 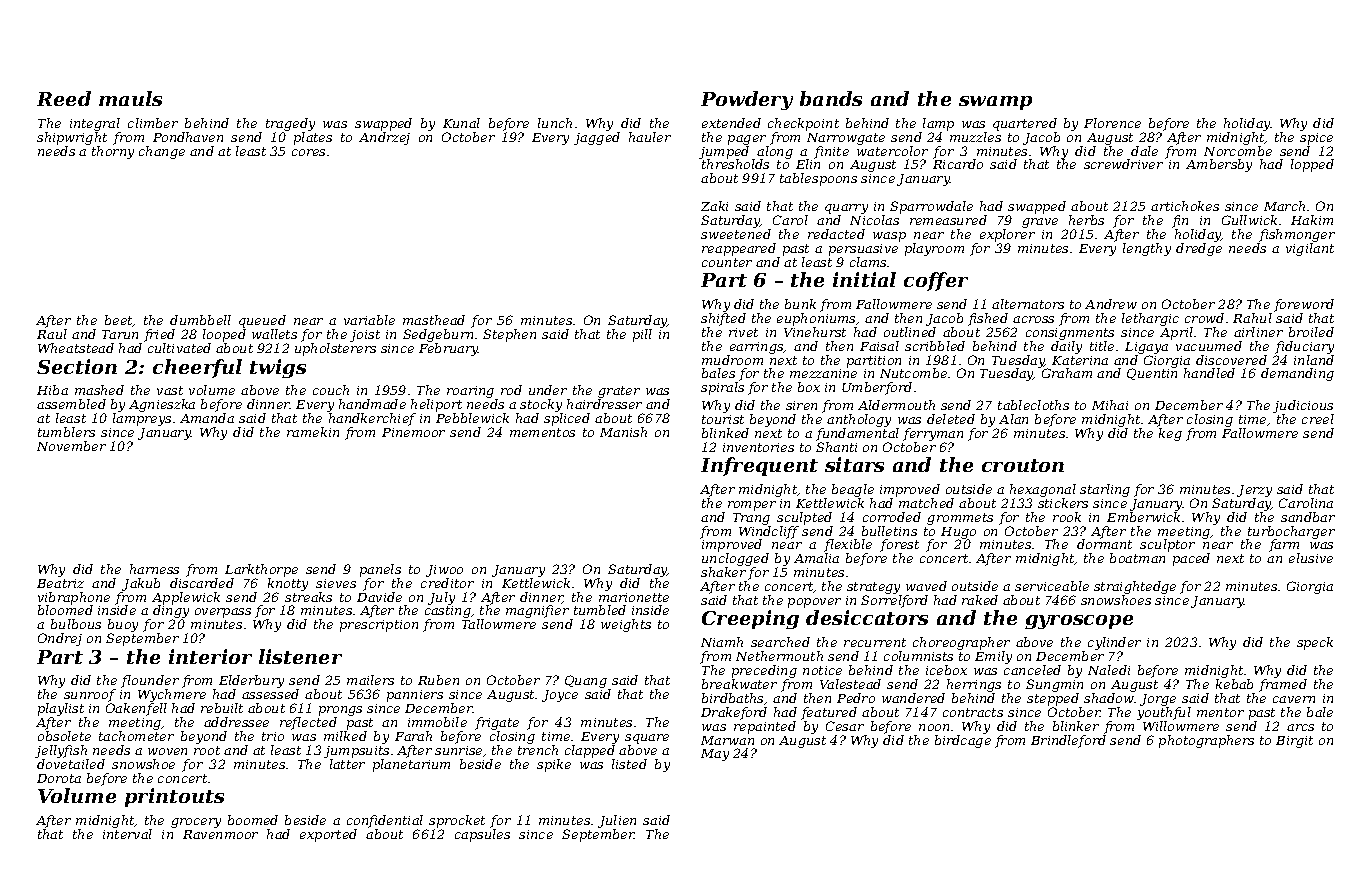 What do you see at coordinates (629, 764) in the screenshot?
I see `listed` at bounding box center [629, 764].
